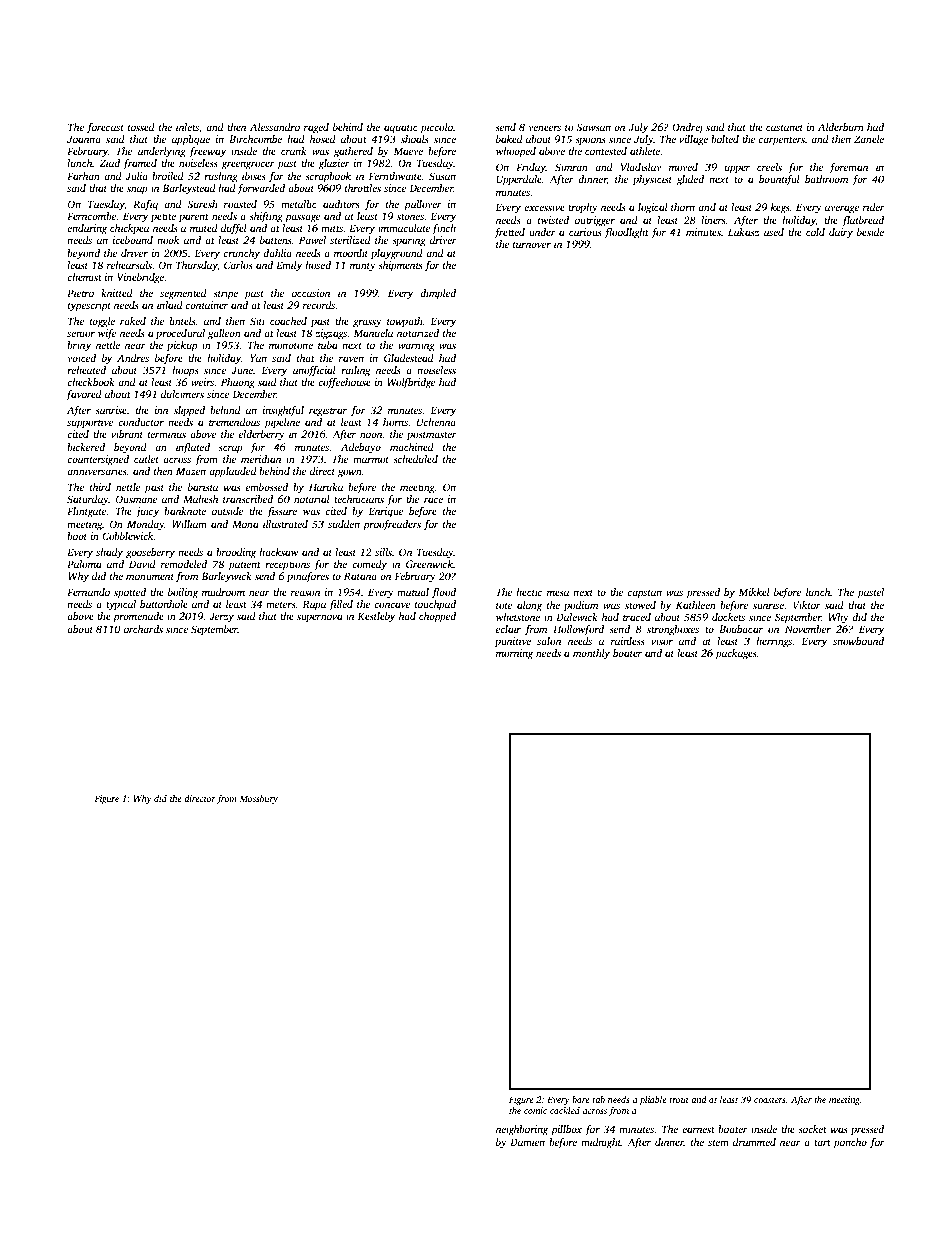  Describe the element at coordinates (522, 1130) in the image. I see `neighboring` at that location.
